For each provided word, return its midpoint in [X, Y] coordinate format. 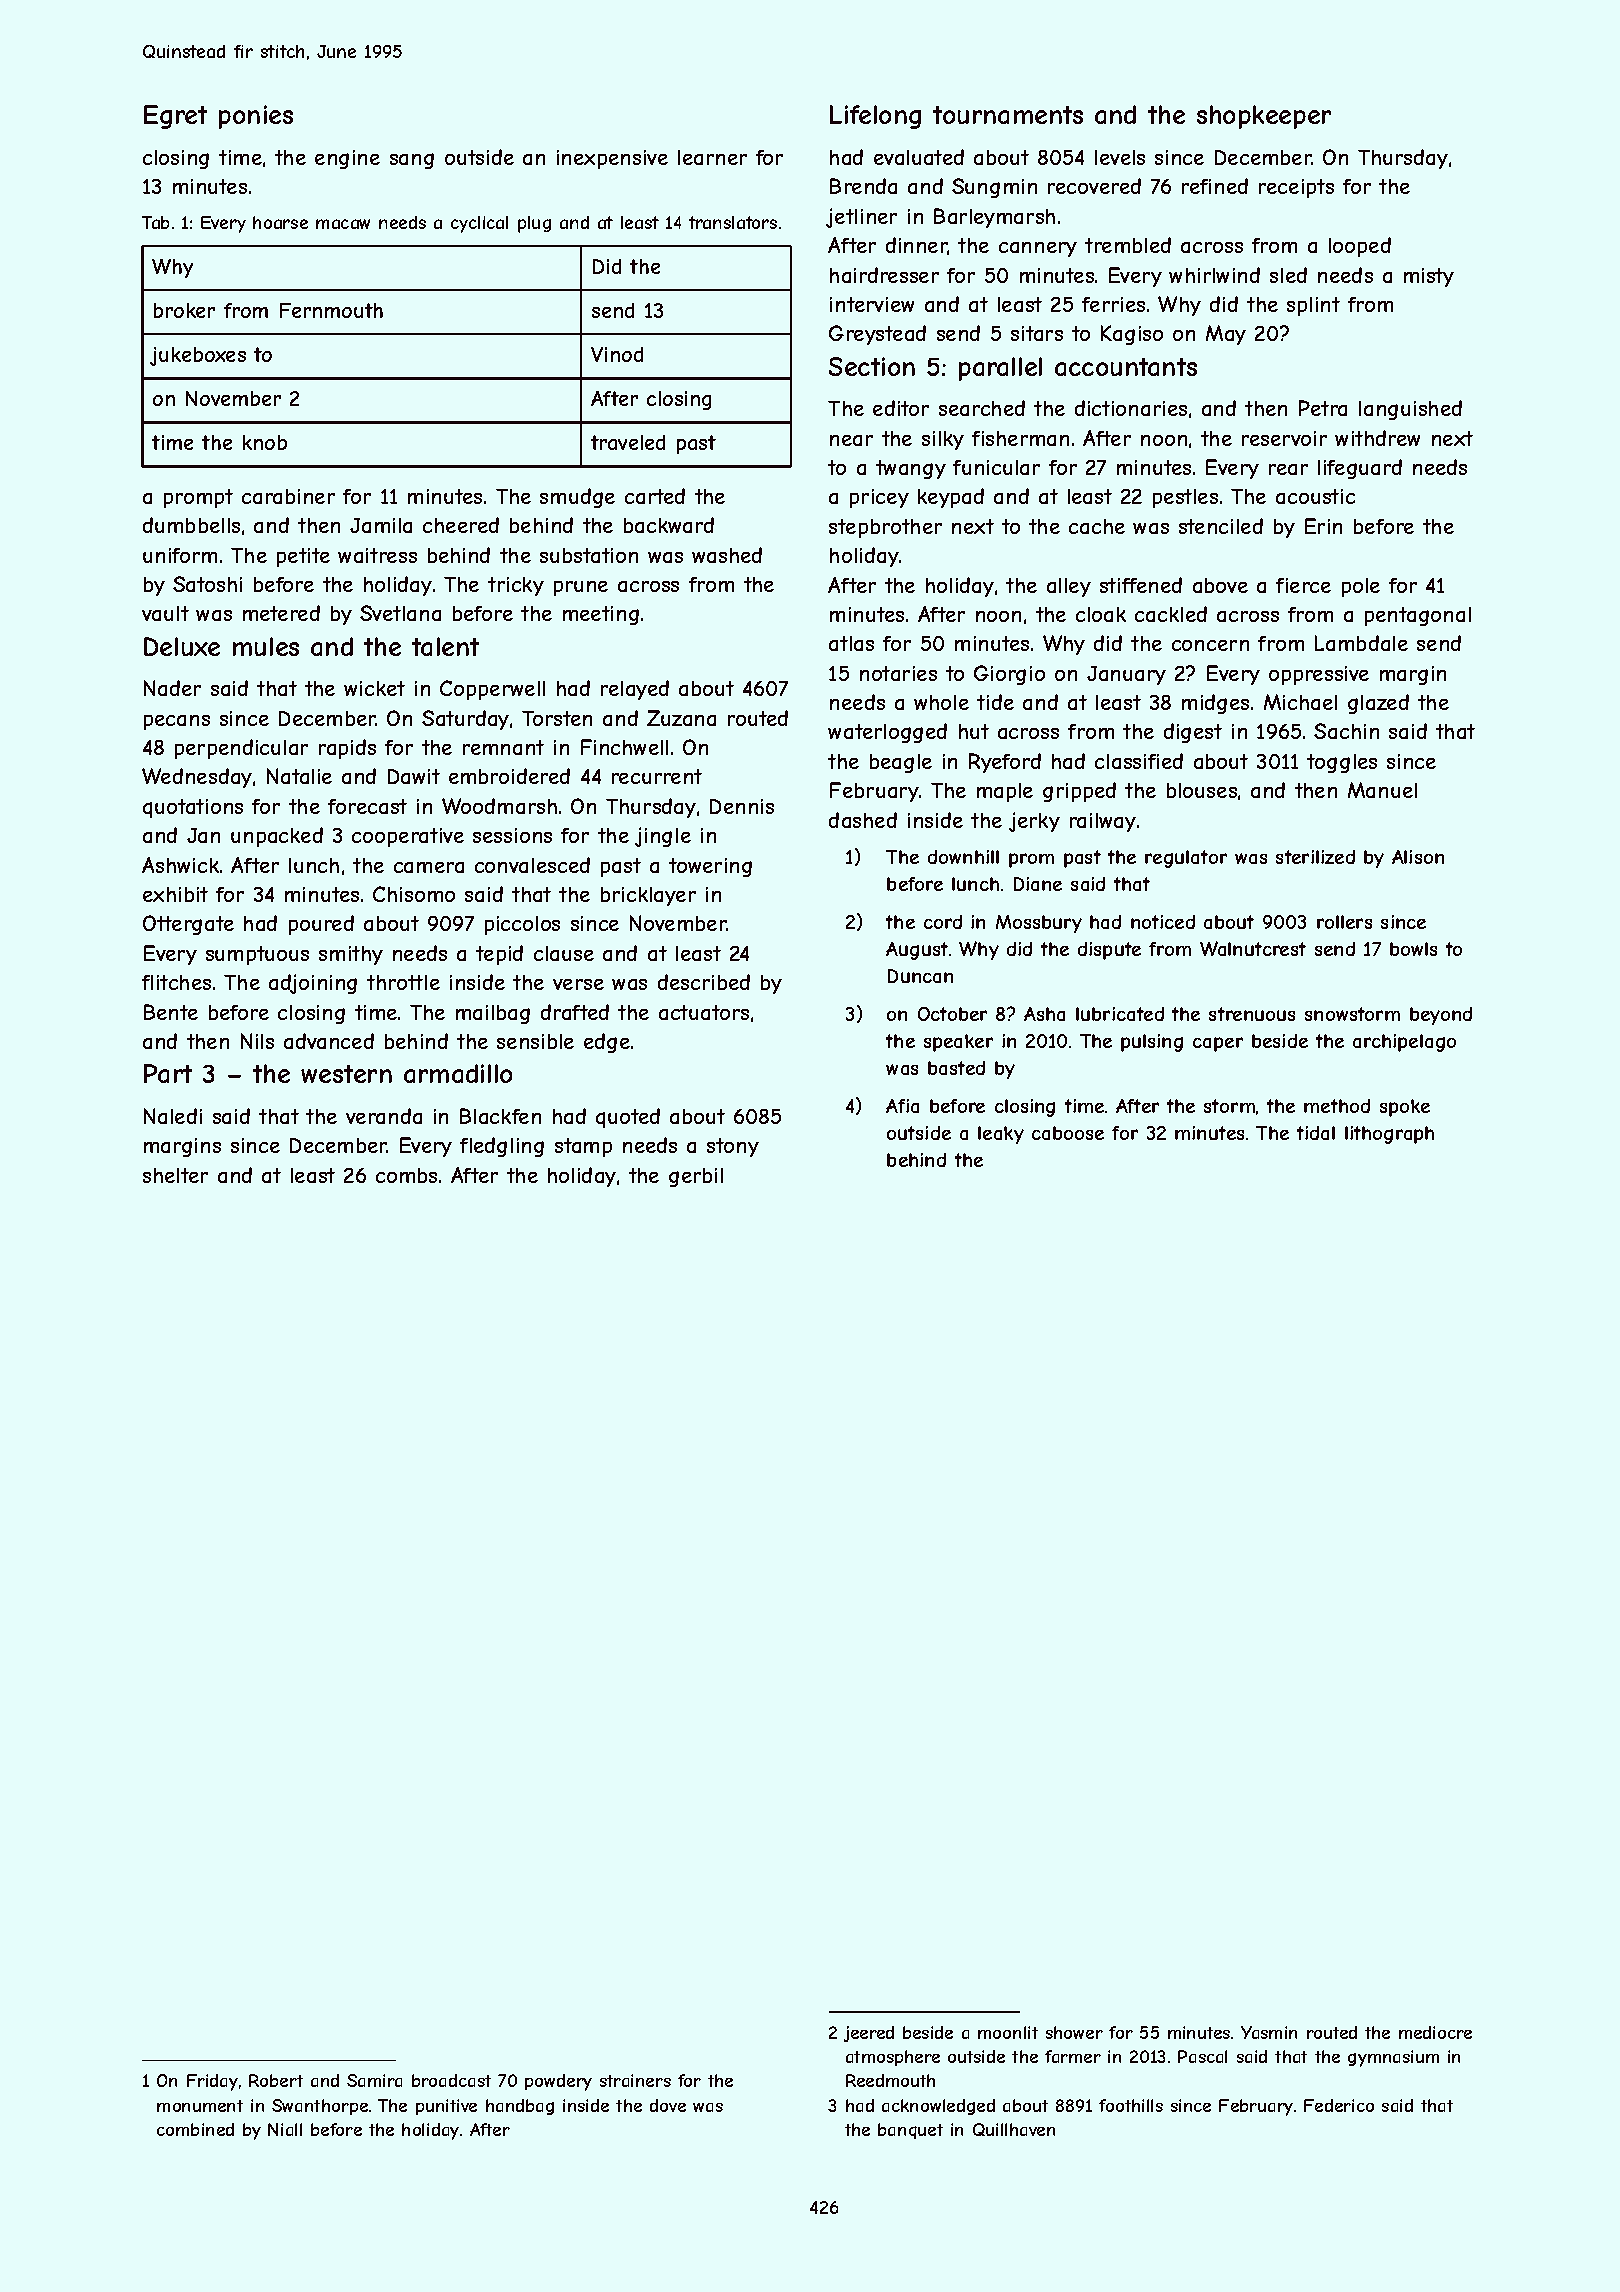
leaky [1001, 1135]
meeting [601, 615]
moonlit [1008, 2032]
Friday [212, 2082]
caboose [1068, 1133]
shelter [175, 1175]
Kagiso [1132, 335]
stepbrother [885, 528]
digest [1193, 733]
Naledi [173, 1116]
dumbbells [191, 525]
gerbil [696, 1177]
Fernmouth [331, 310]
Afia [902, 1106]
